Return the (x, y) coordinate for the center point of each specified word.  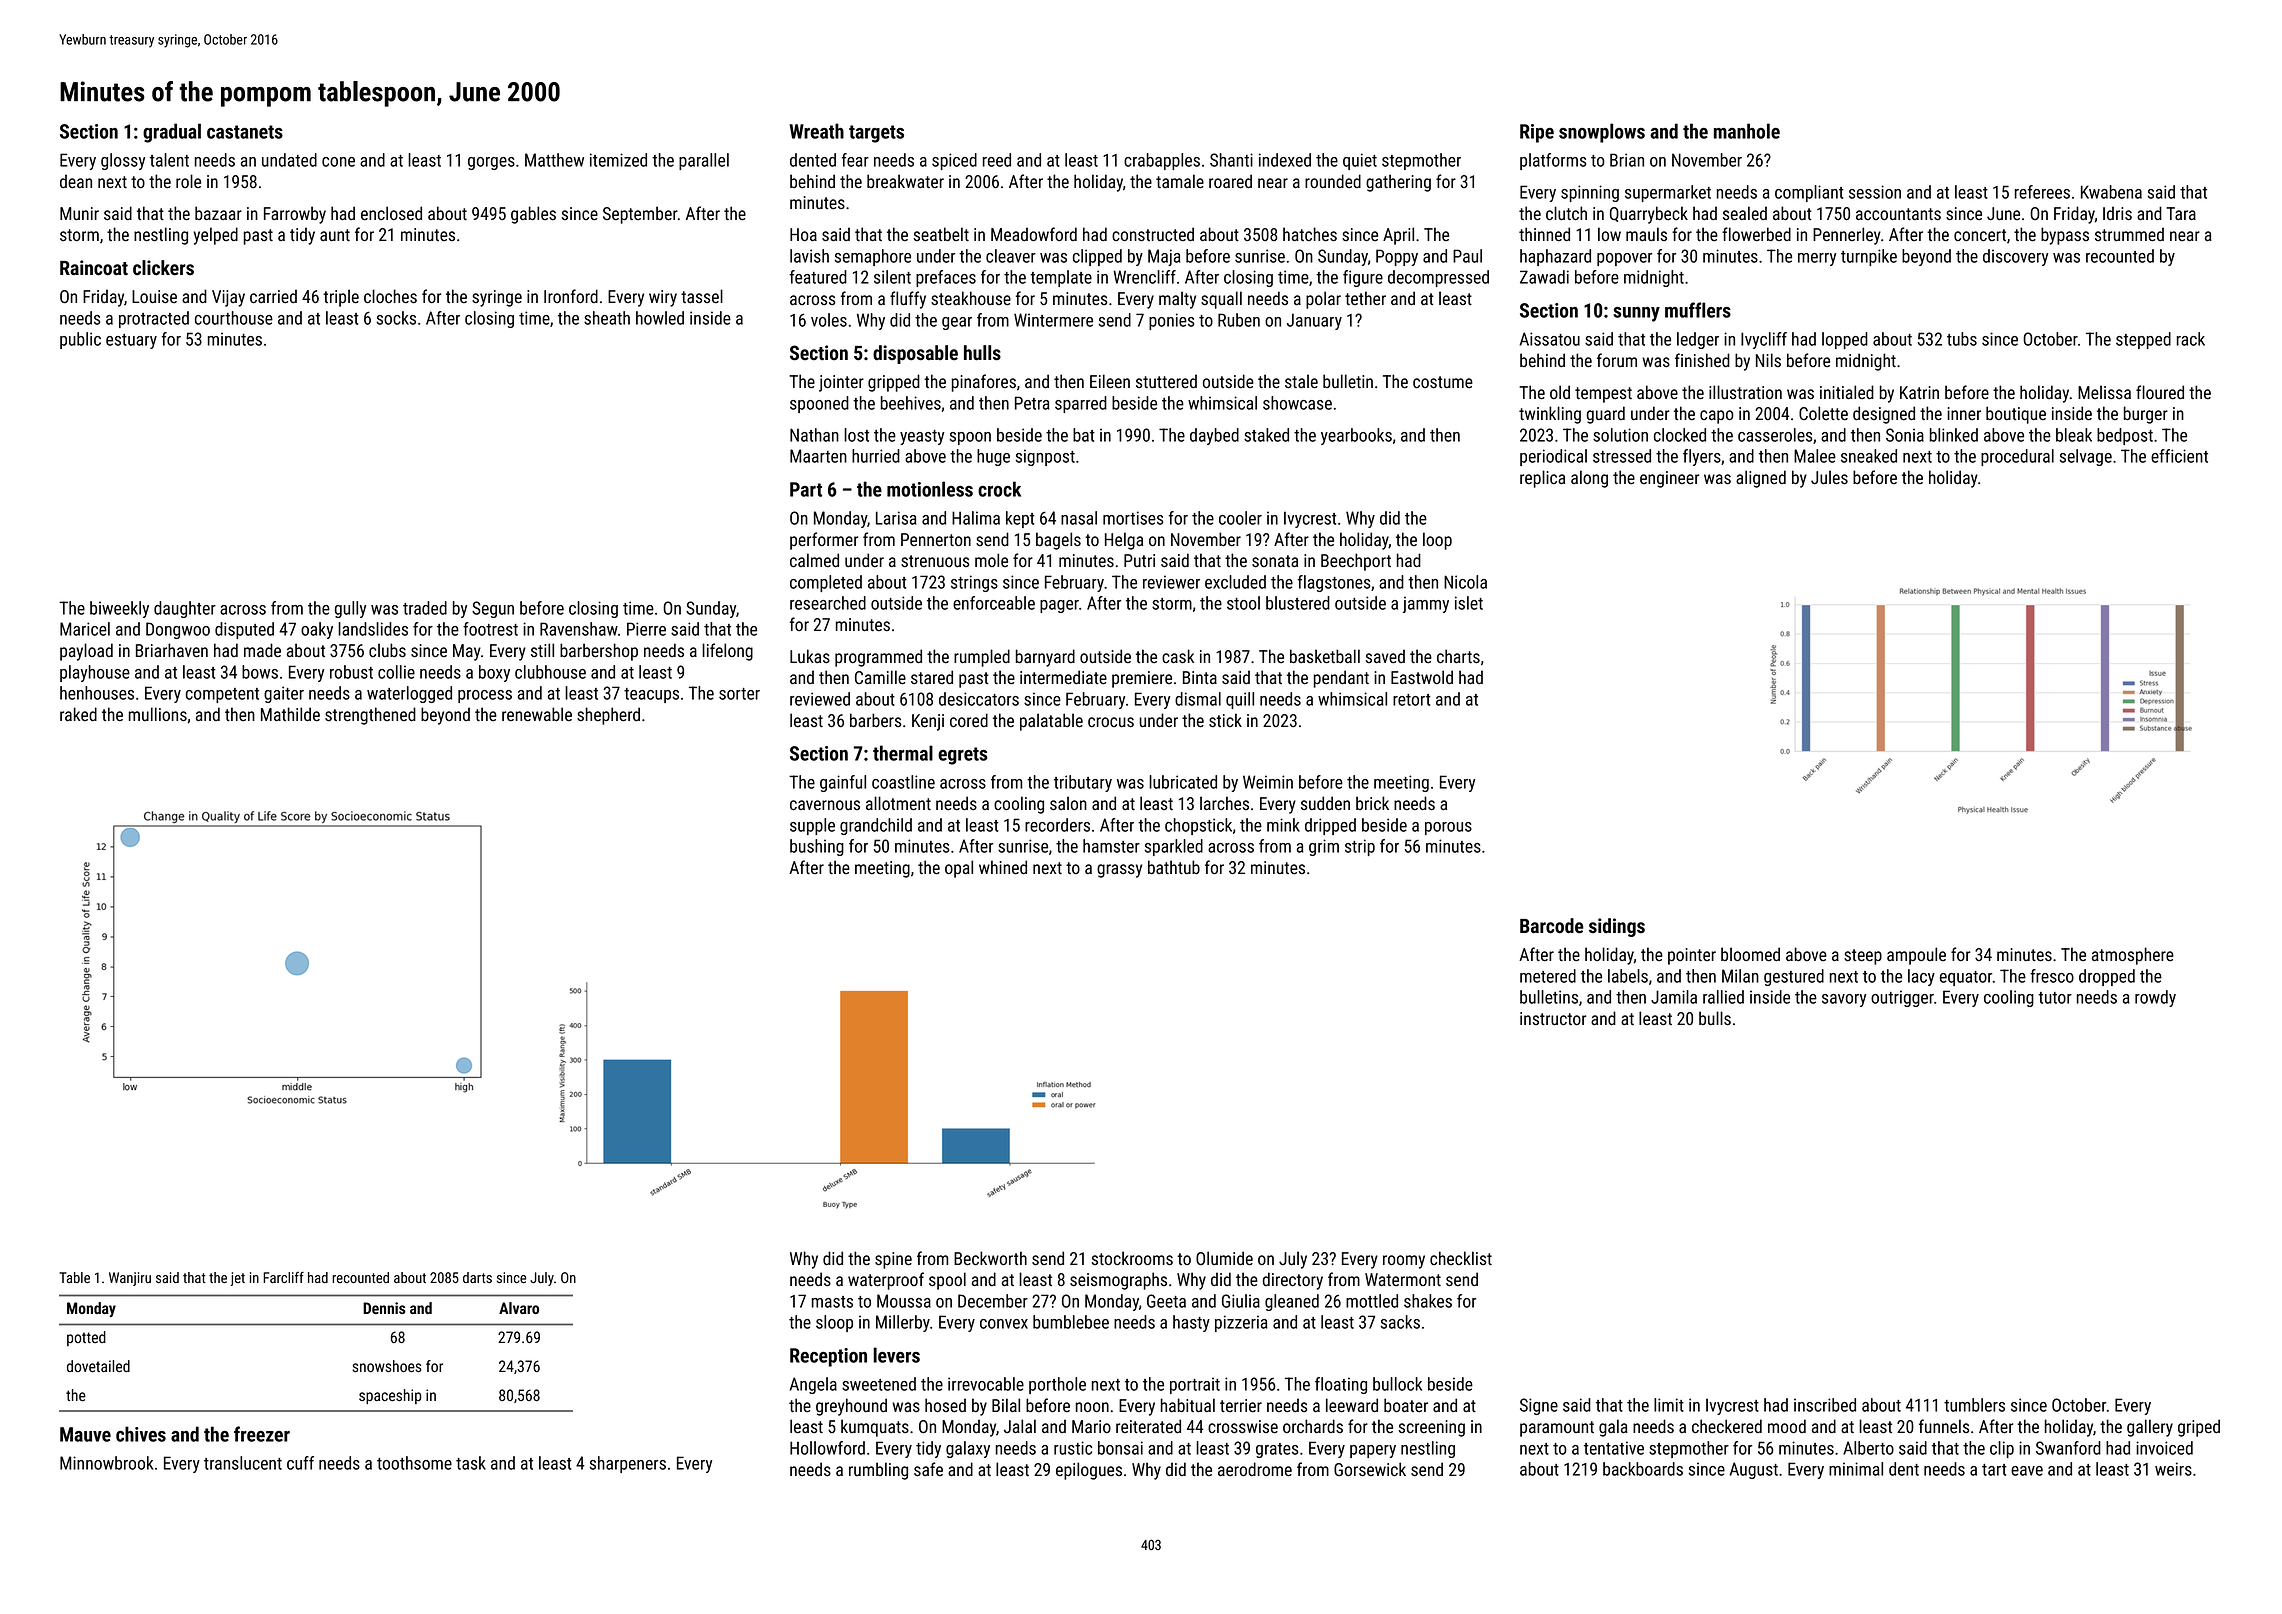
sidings (1617, 927)
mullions (158, 714)
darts (477, 1277)
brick (1372, 803)
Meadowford (1034, 234)
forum (1617, 360)
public (80, 340)
